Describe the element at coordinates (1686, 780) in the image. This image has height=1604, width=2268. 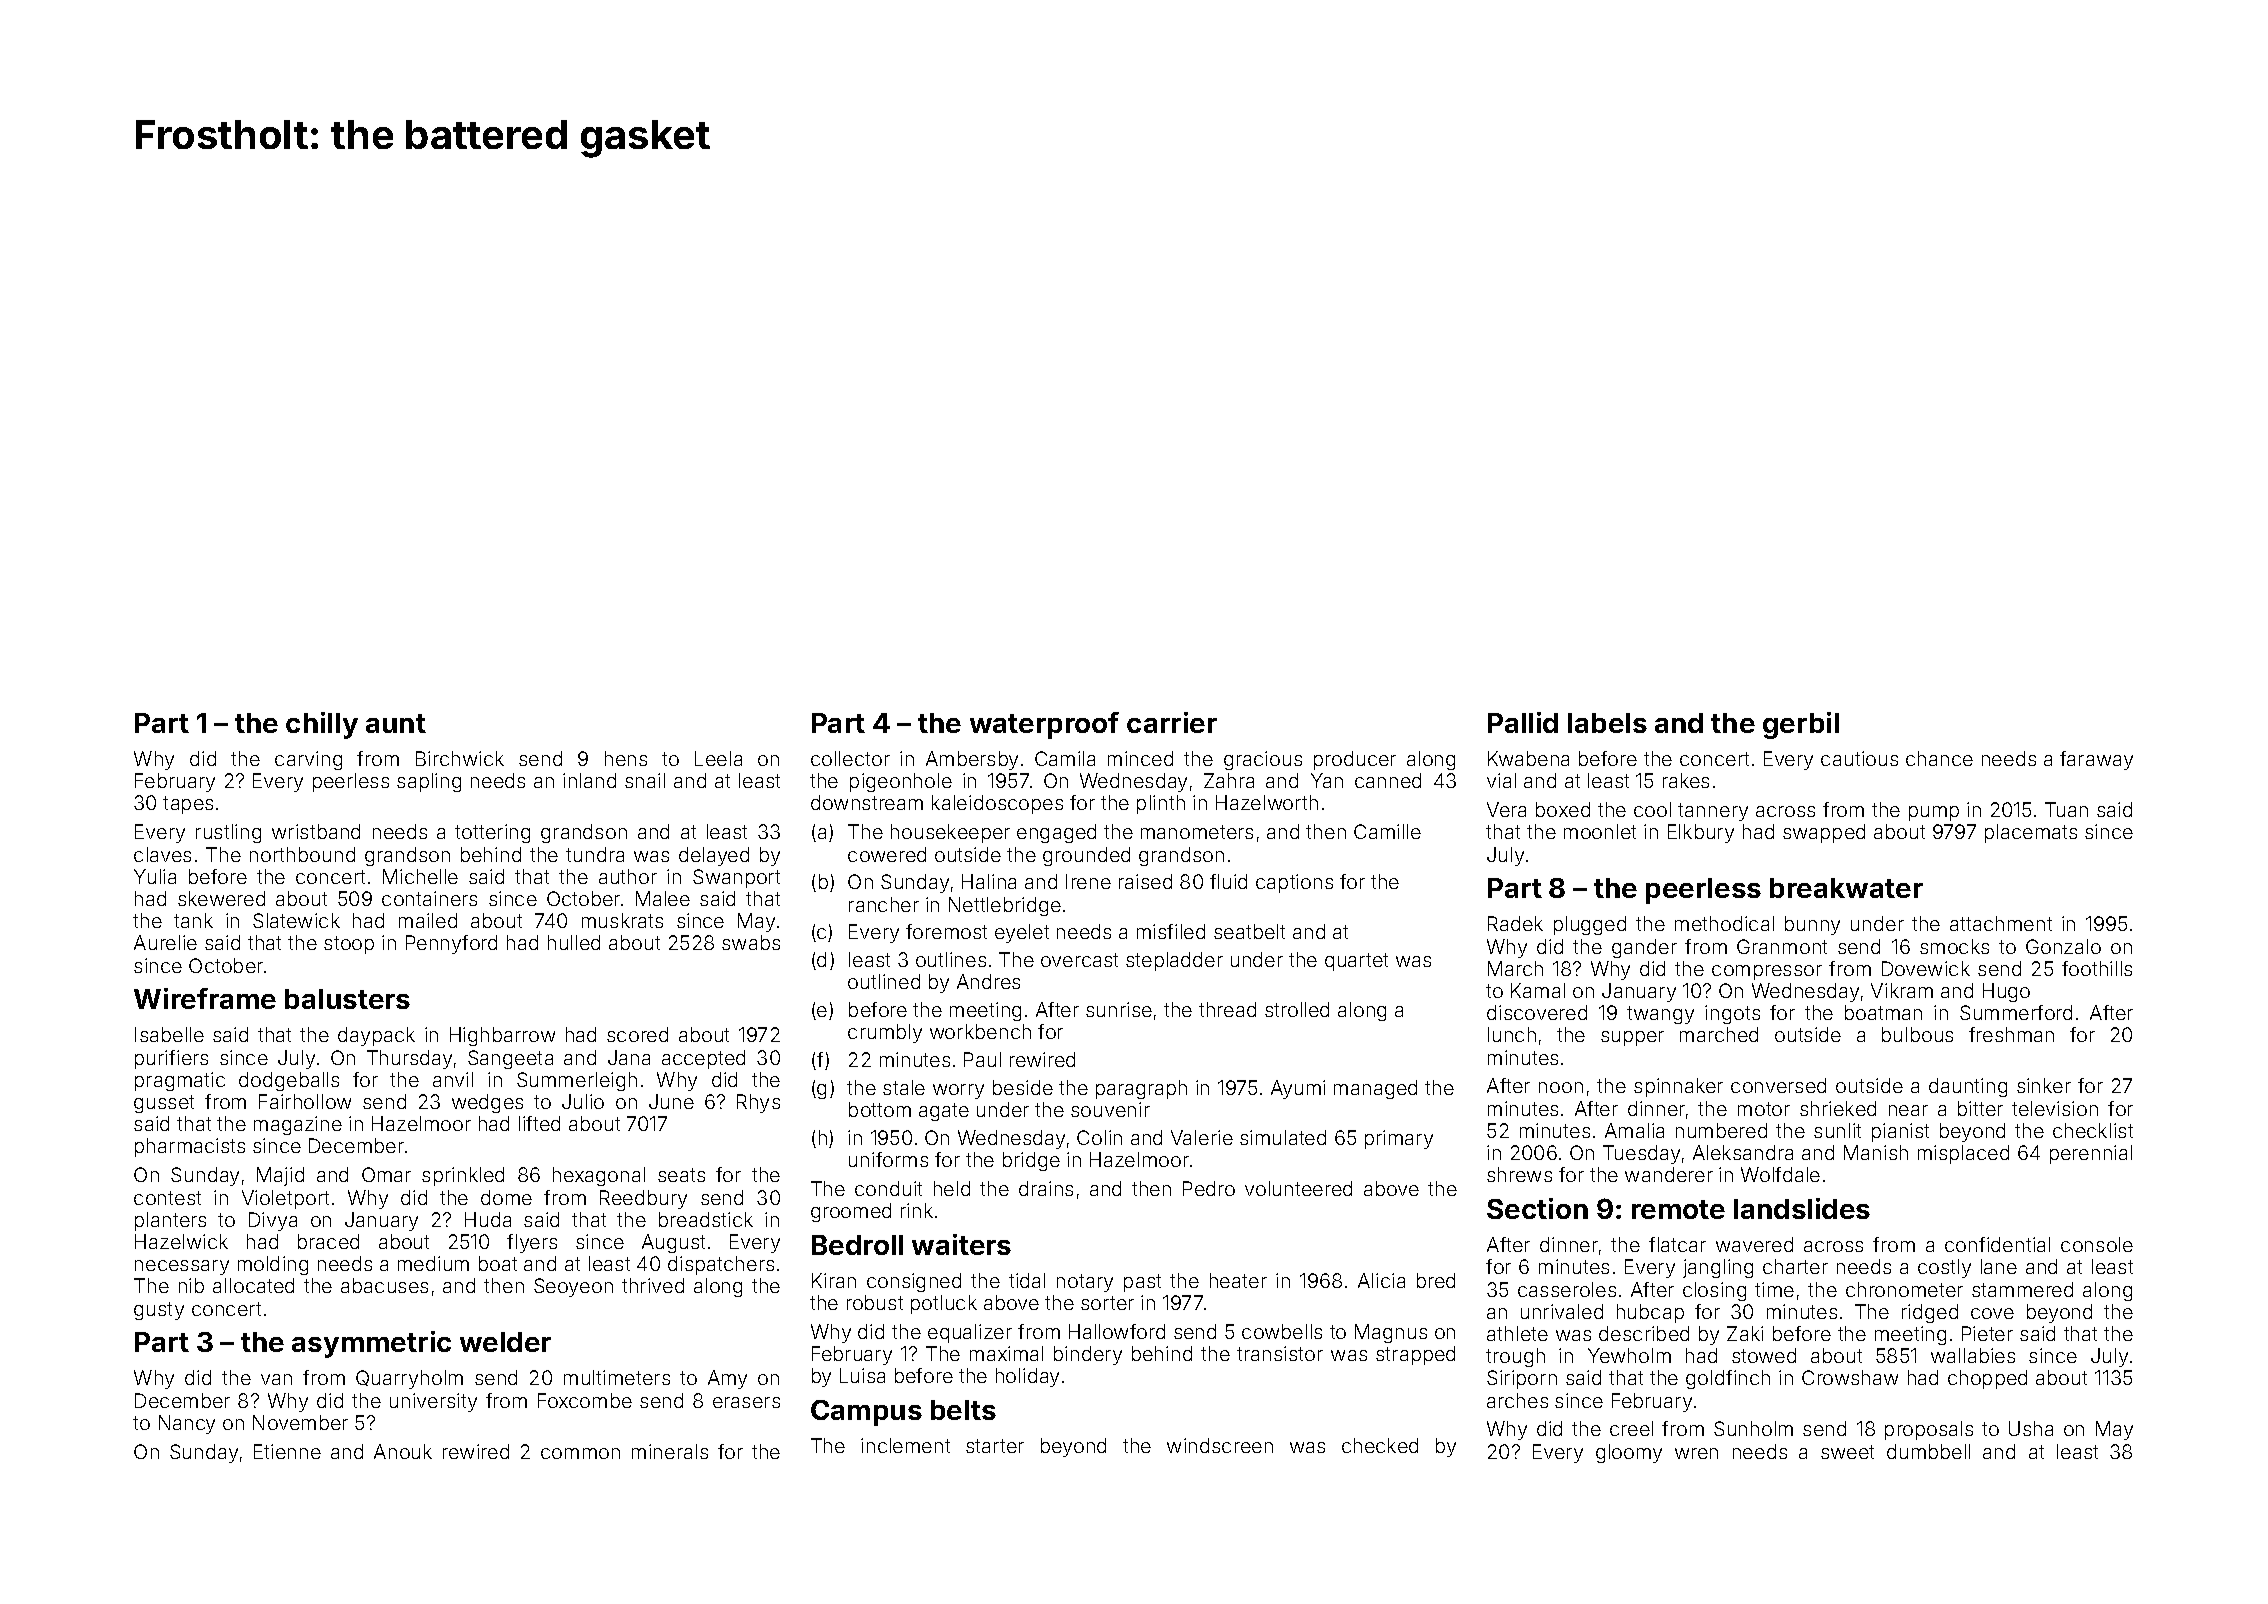
I see `rakes` at that location.
